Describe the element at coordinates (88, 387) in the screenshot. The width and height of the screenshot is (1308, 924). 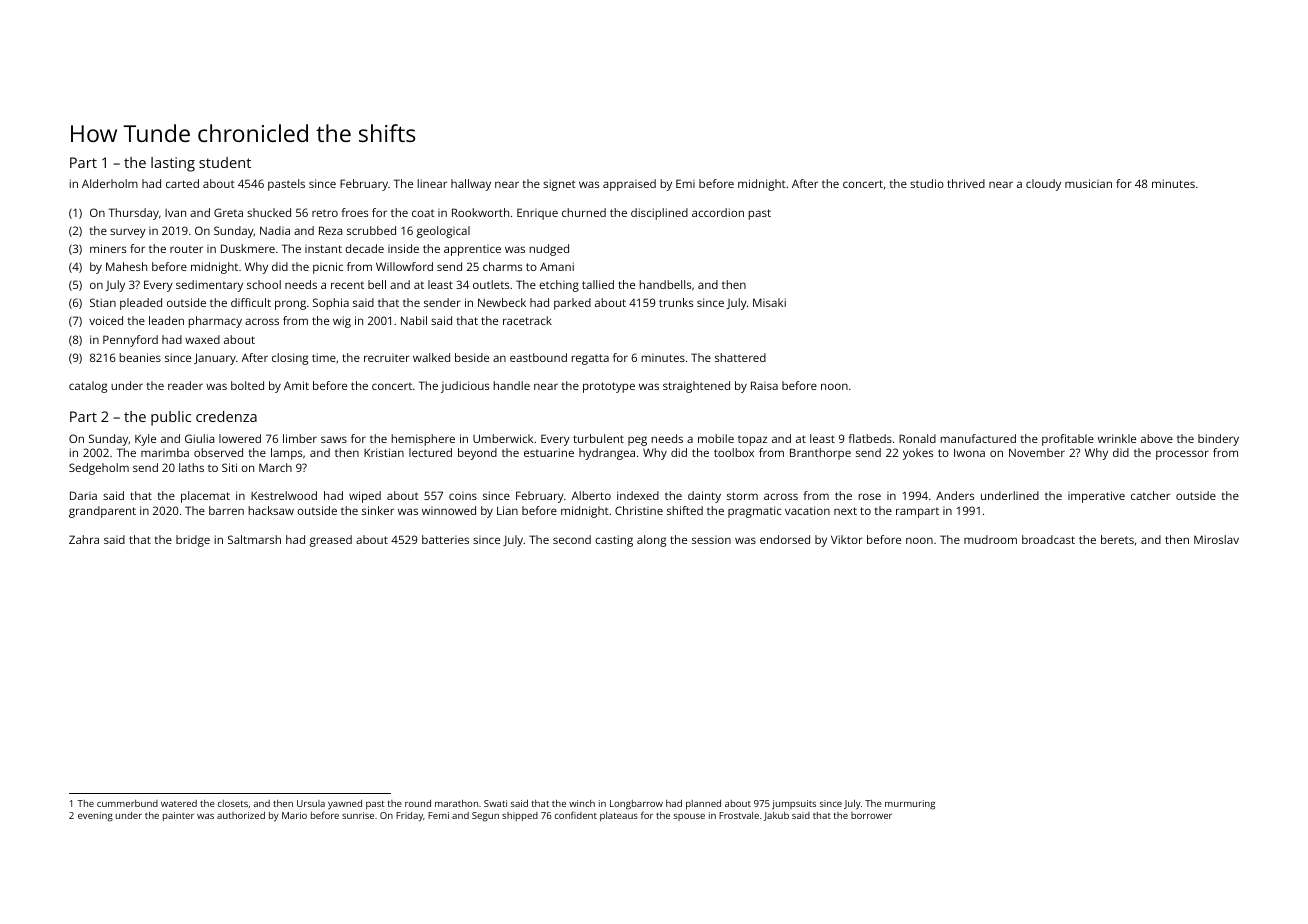
I see `catalog` at that location.
